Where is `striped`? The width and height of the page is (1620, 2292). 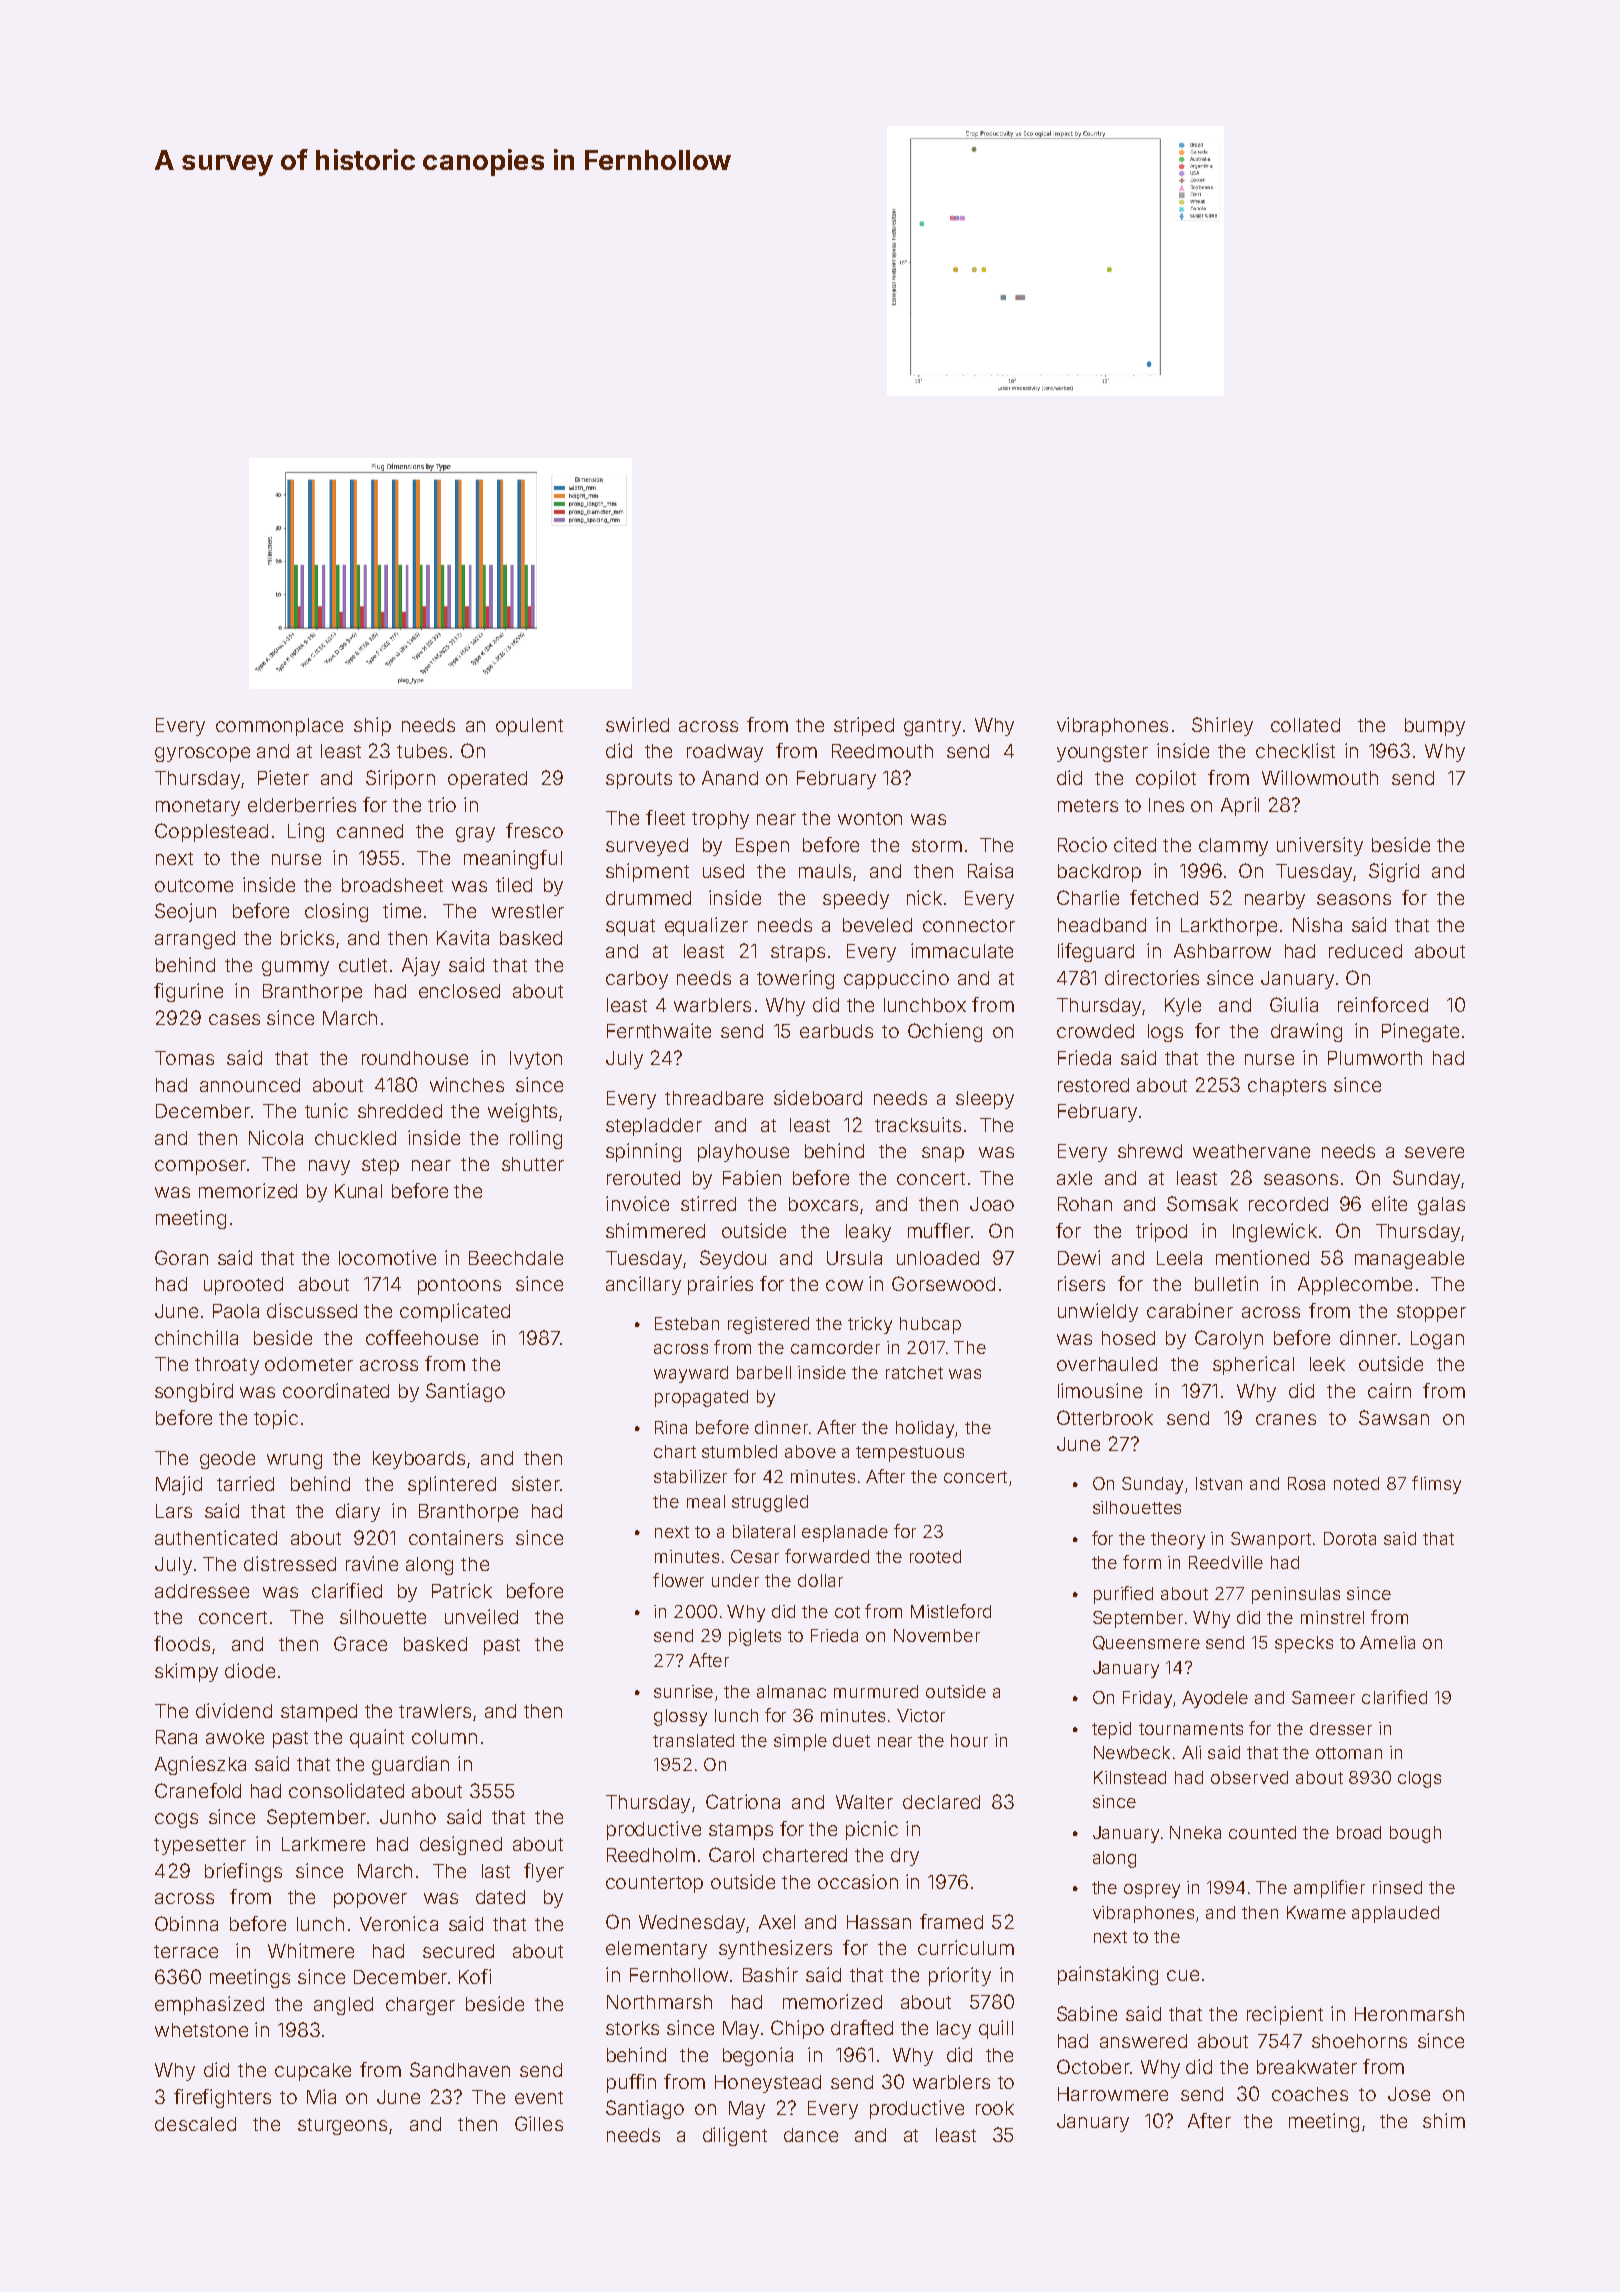
striped is located at coordinates (864, 726).
